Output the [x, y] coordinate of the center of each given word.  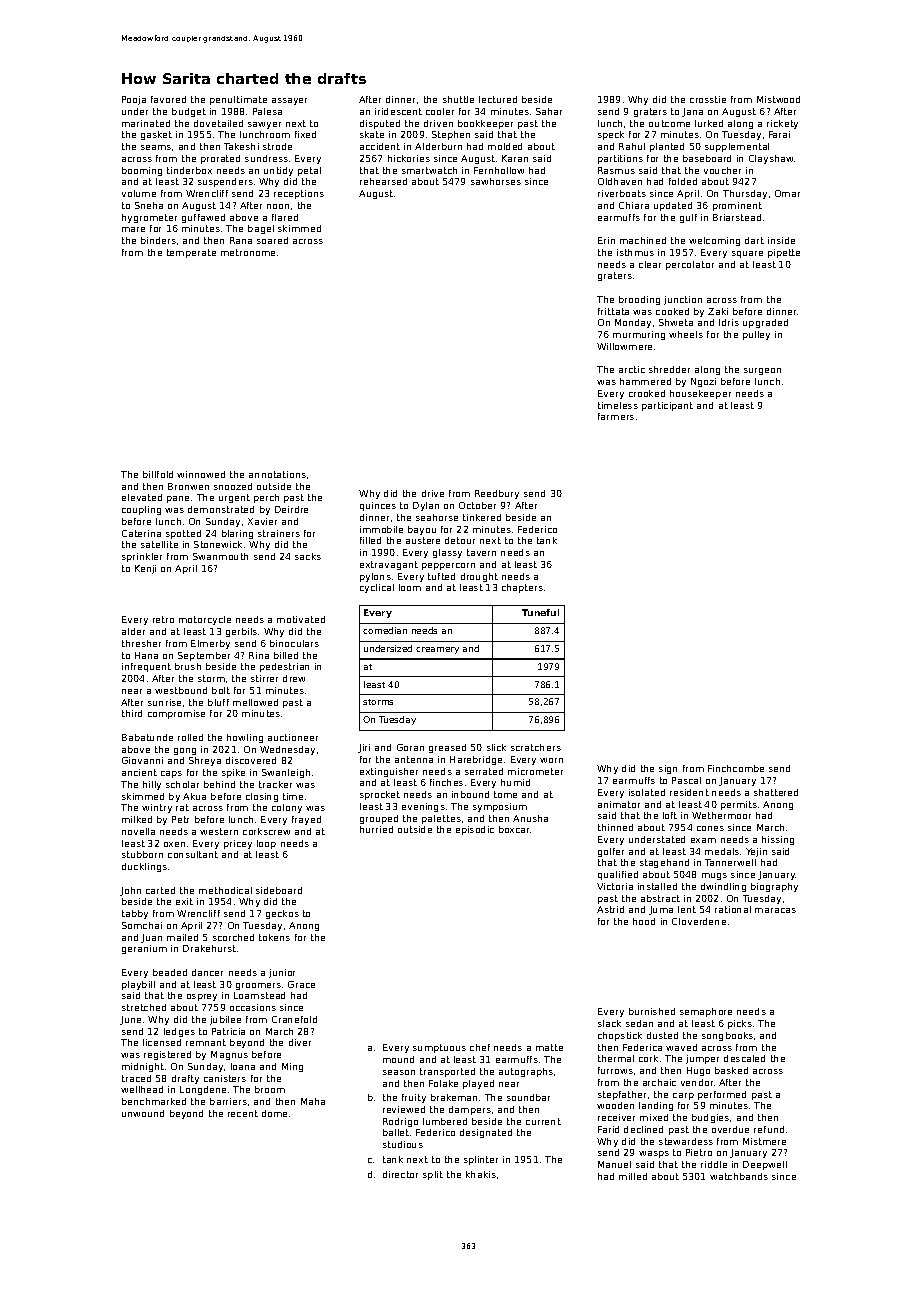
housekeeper [700, 394]
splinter [481, 1160]
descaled [744, 1058]
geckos [282, 914]
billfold [158, 474]
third [132, 713]
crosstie [708, 99]
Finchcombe [736, 768]
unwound [143, 1113]
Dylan [426, 506]
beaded [170, 972]
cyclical [377, 588]
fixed [305, 134]
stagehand [664, 863]
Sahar [549, 111]
